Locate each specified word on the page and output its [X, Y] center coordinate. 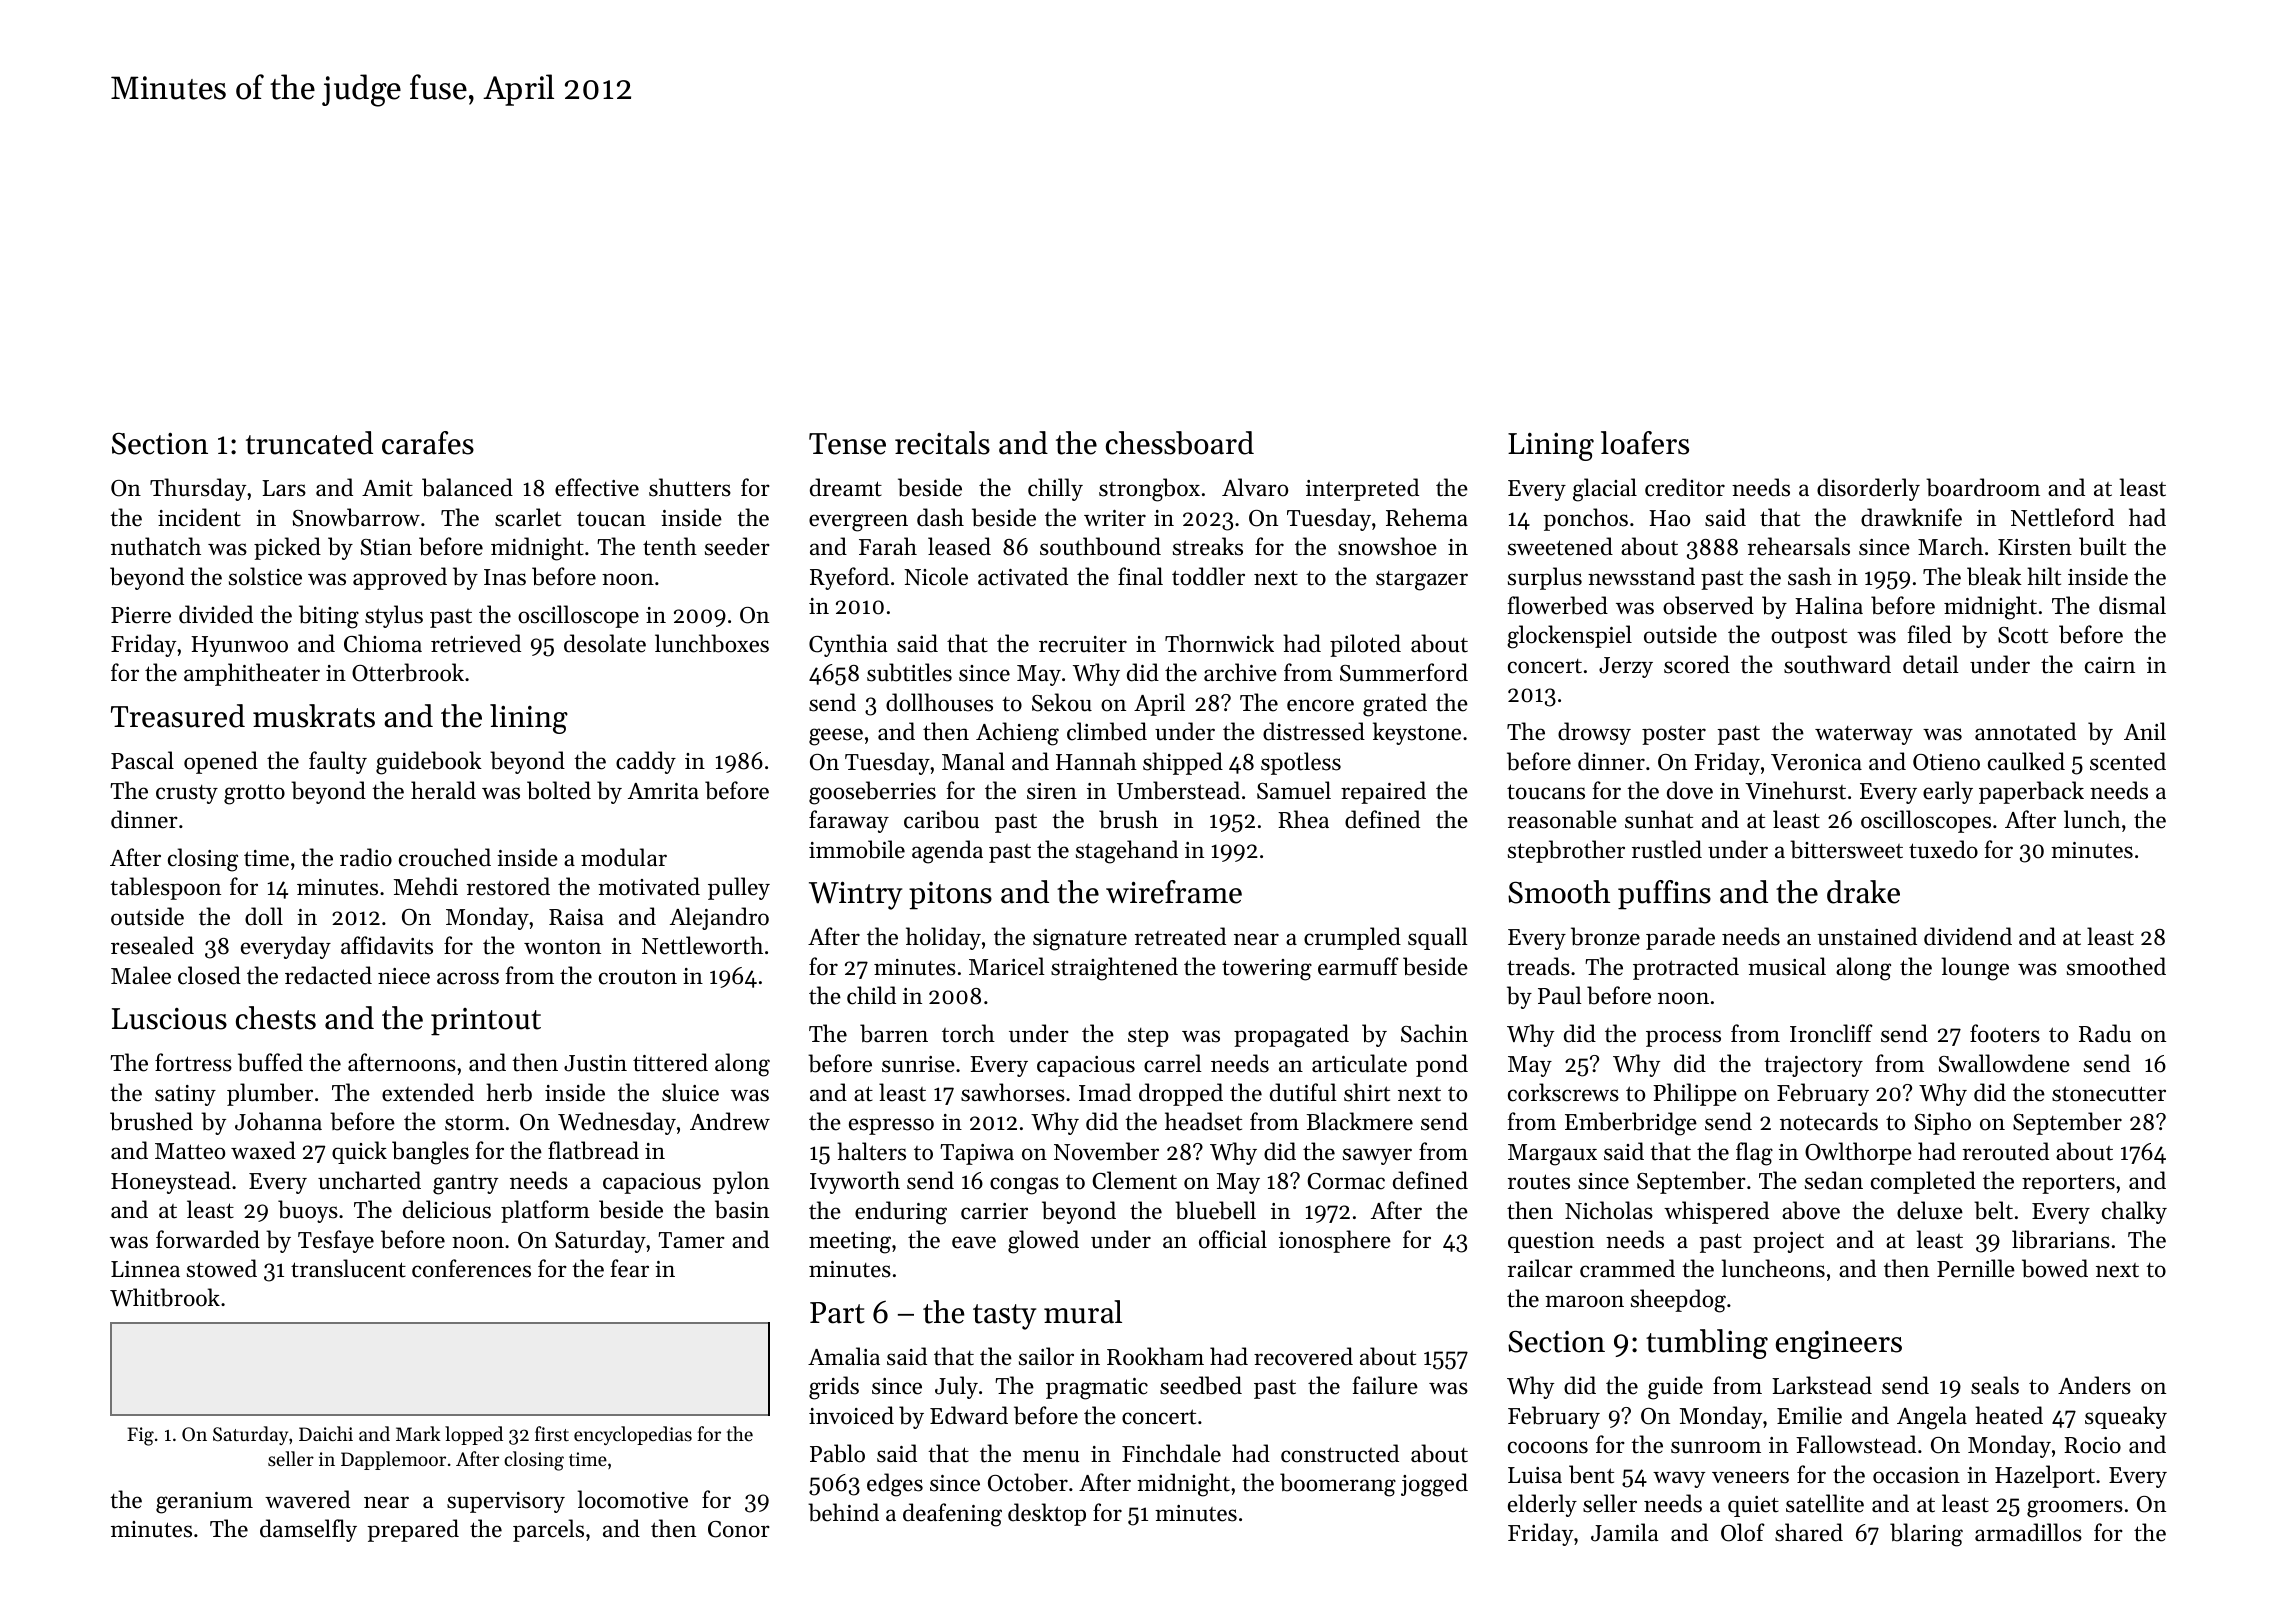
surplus [1545, 578]
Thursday [198, 489]
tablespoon [165, 888]
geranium [204, 1503]
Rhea [1303, 819]
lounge [1975, 969]
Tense [847, 444]
